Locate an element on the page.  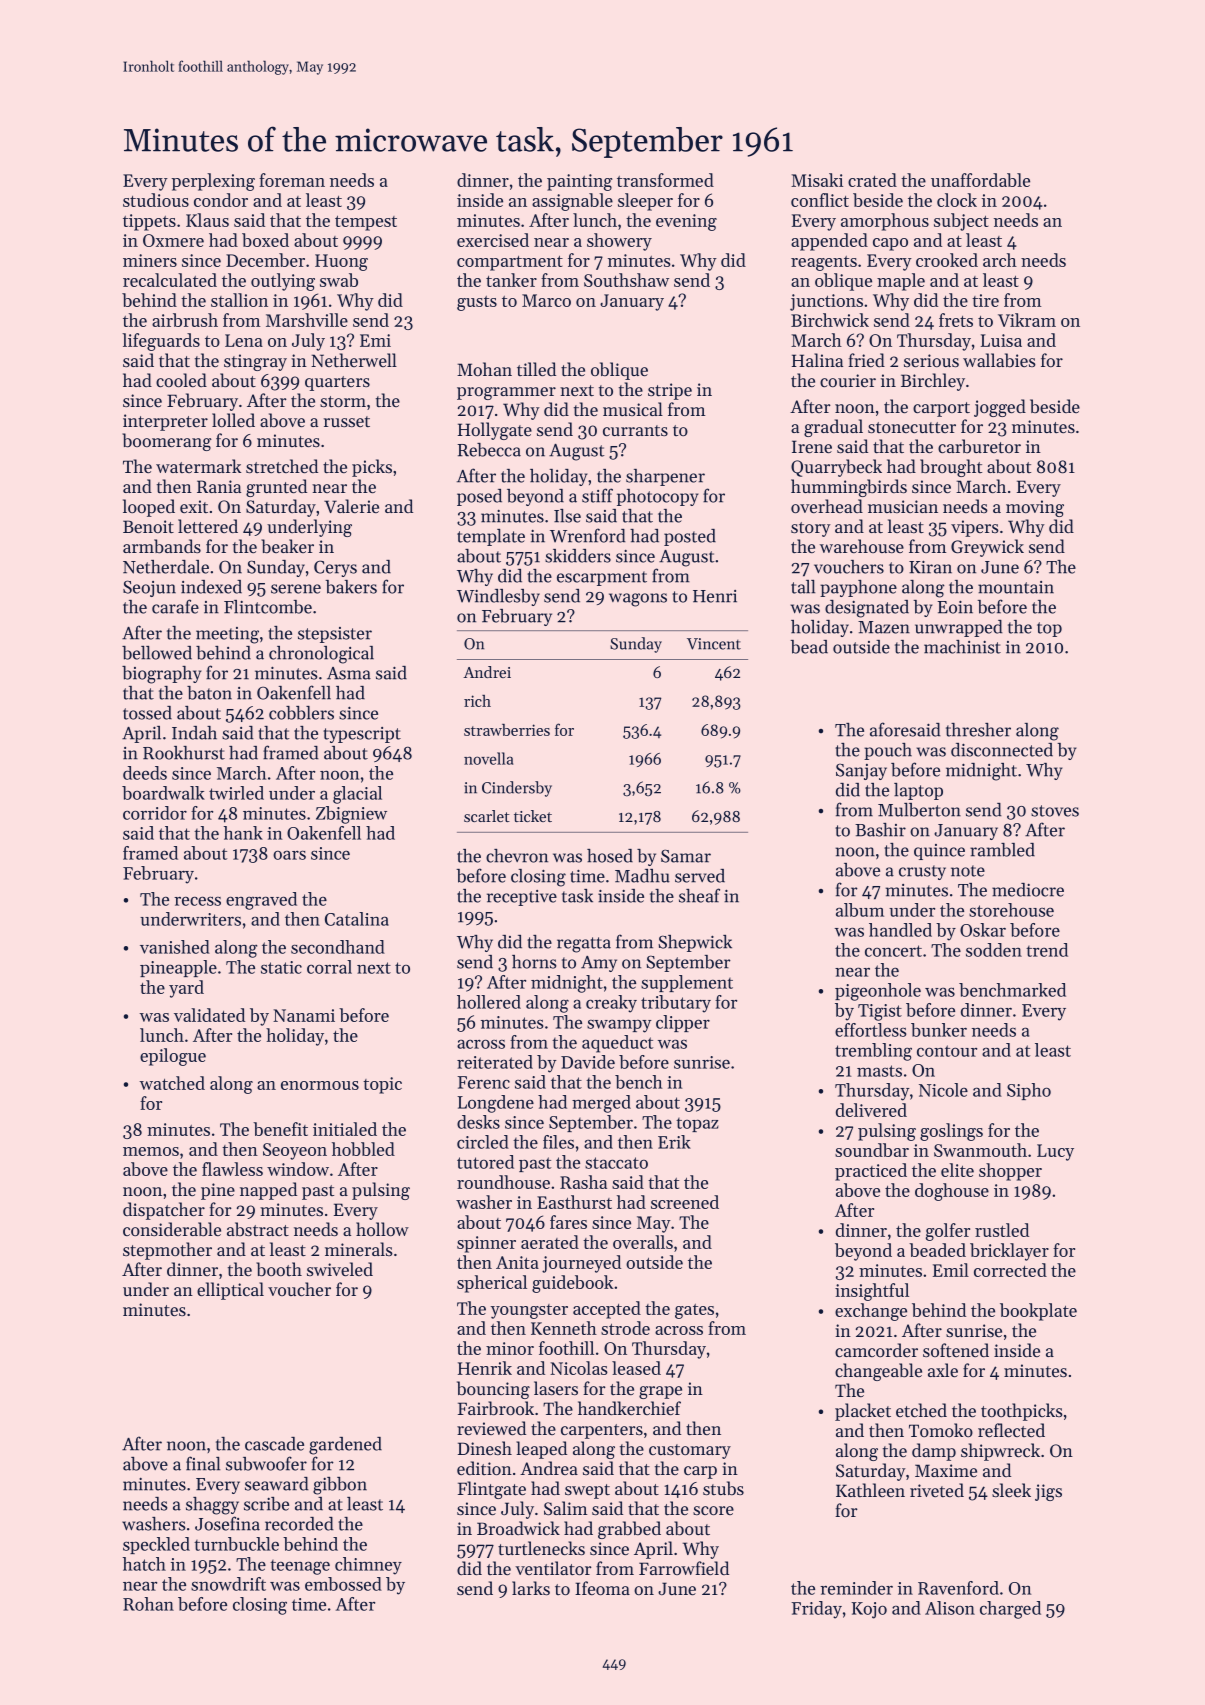
bookplate is located at coordinates (1038, 1312).
